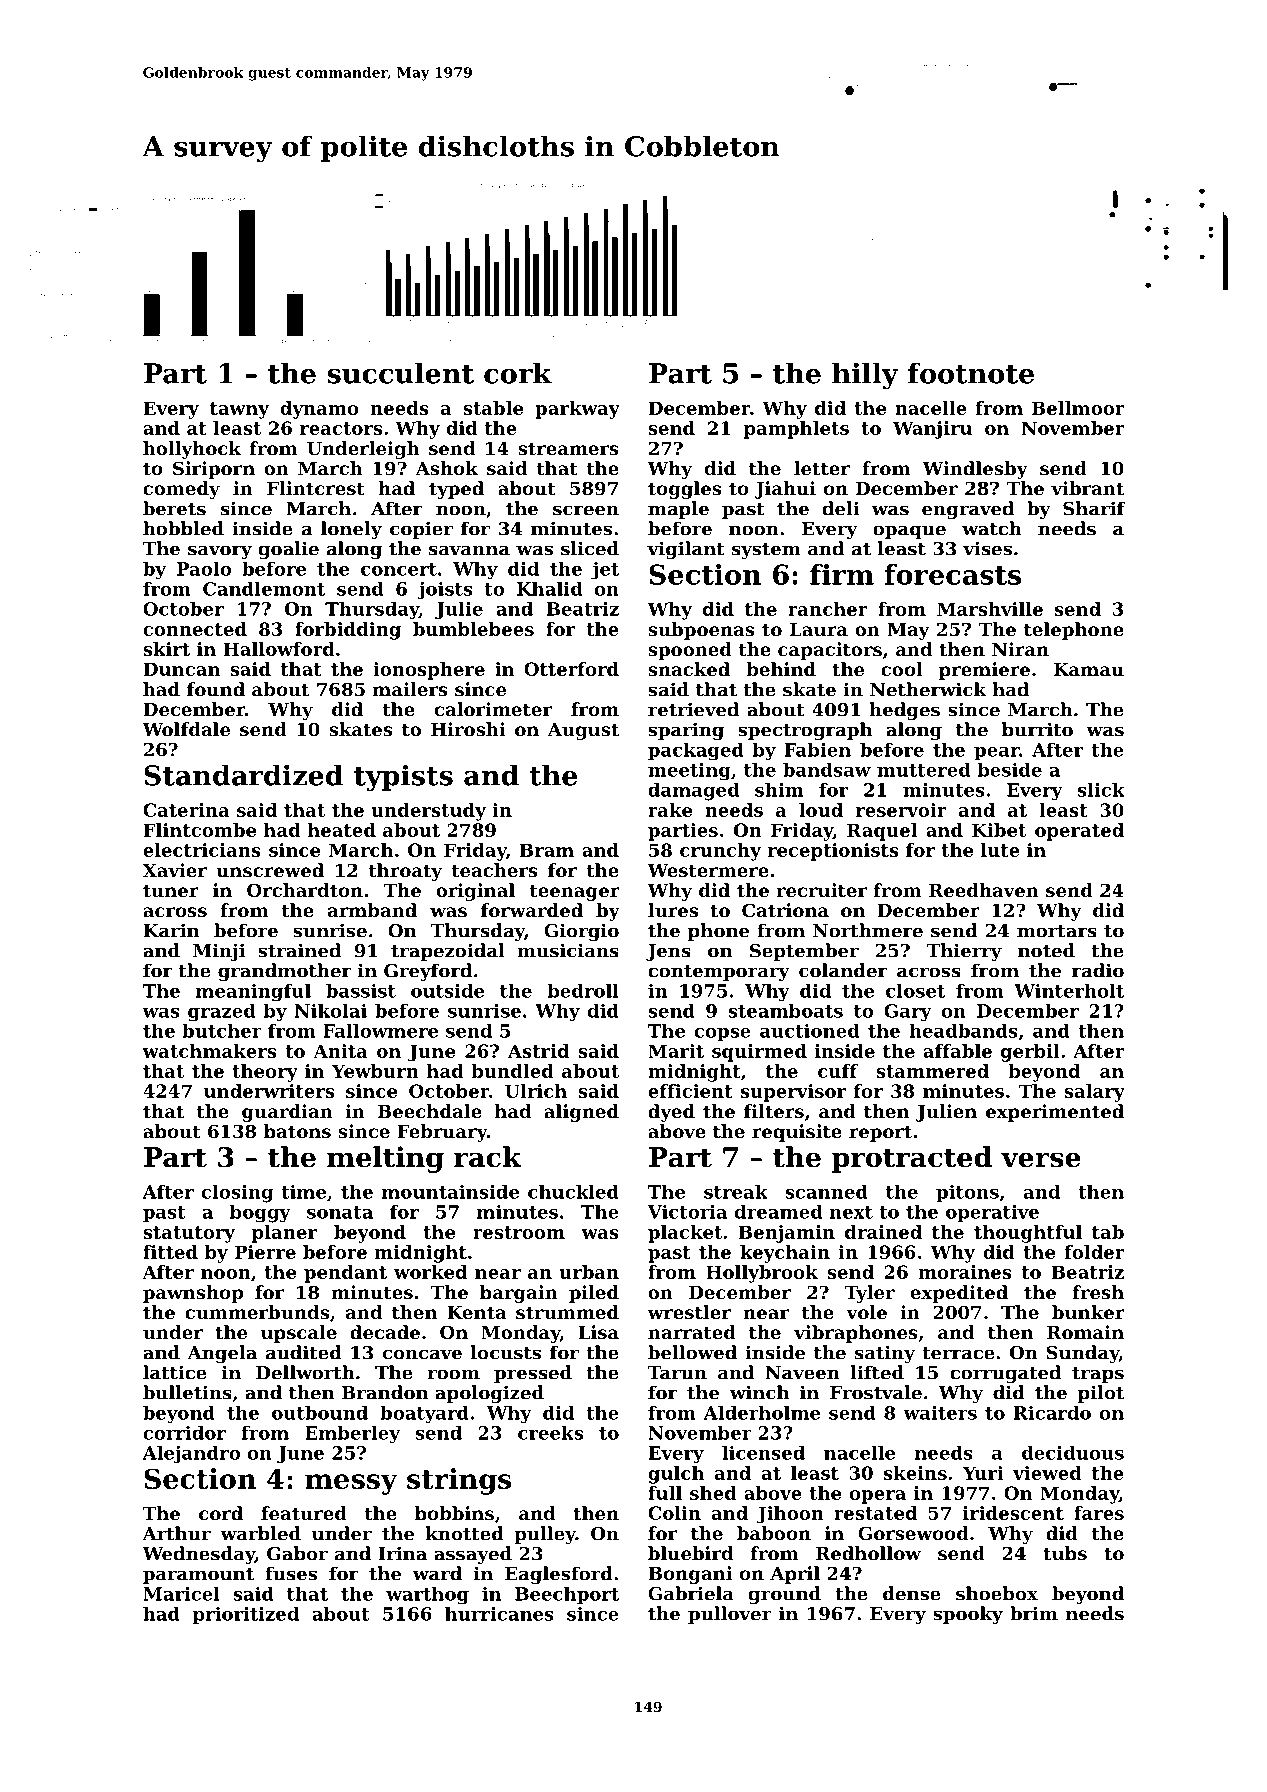  Describe the element at coordinates (668, 952) in the page. I see `Jens` at that location.
